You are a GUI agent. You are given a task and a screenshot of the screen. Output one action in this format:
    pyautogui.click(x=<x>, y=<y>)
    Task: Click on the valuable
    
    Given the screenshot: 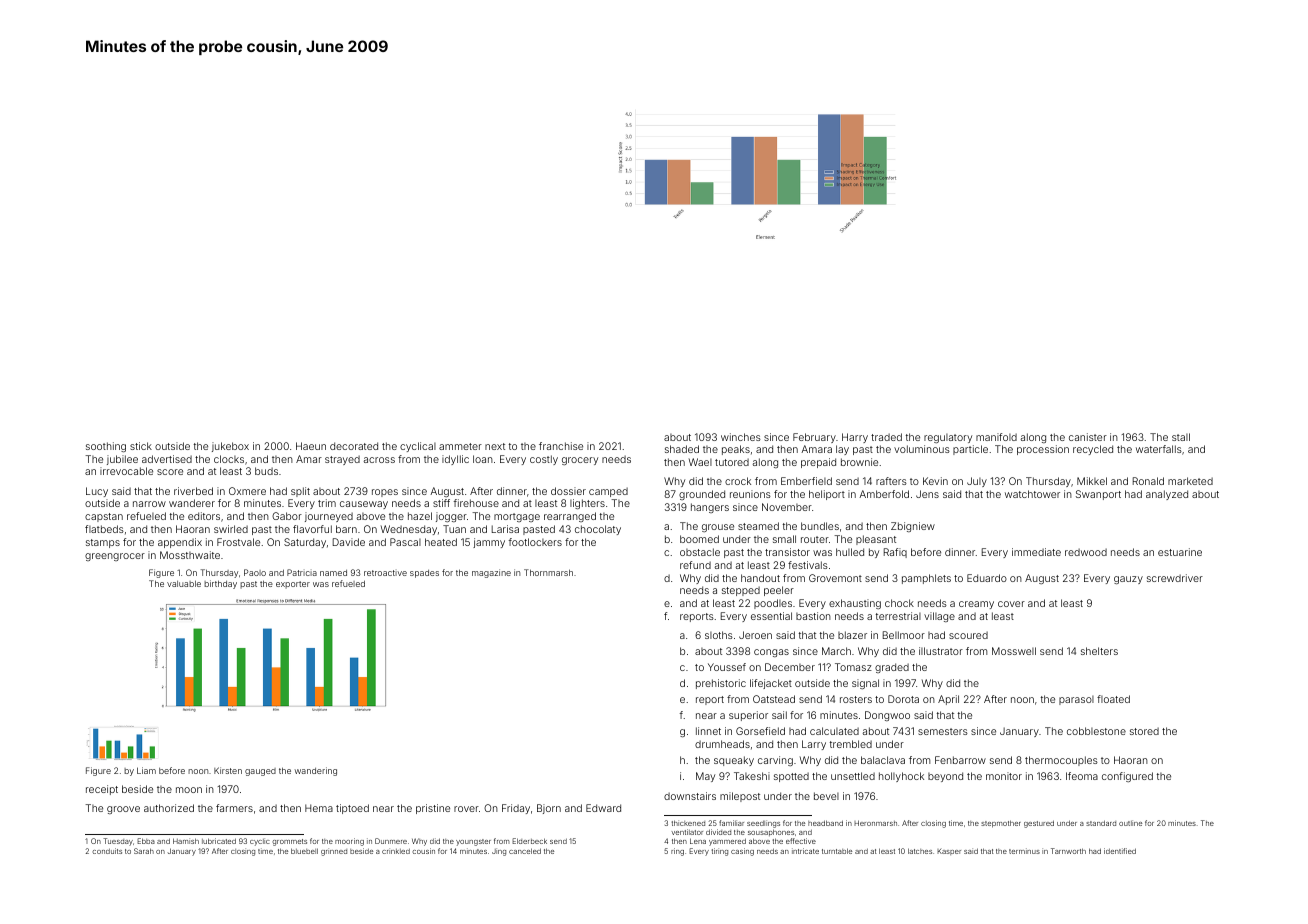 What is the action you would take?
    pyautogui.click(x=184, y=583)
